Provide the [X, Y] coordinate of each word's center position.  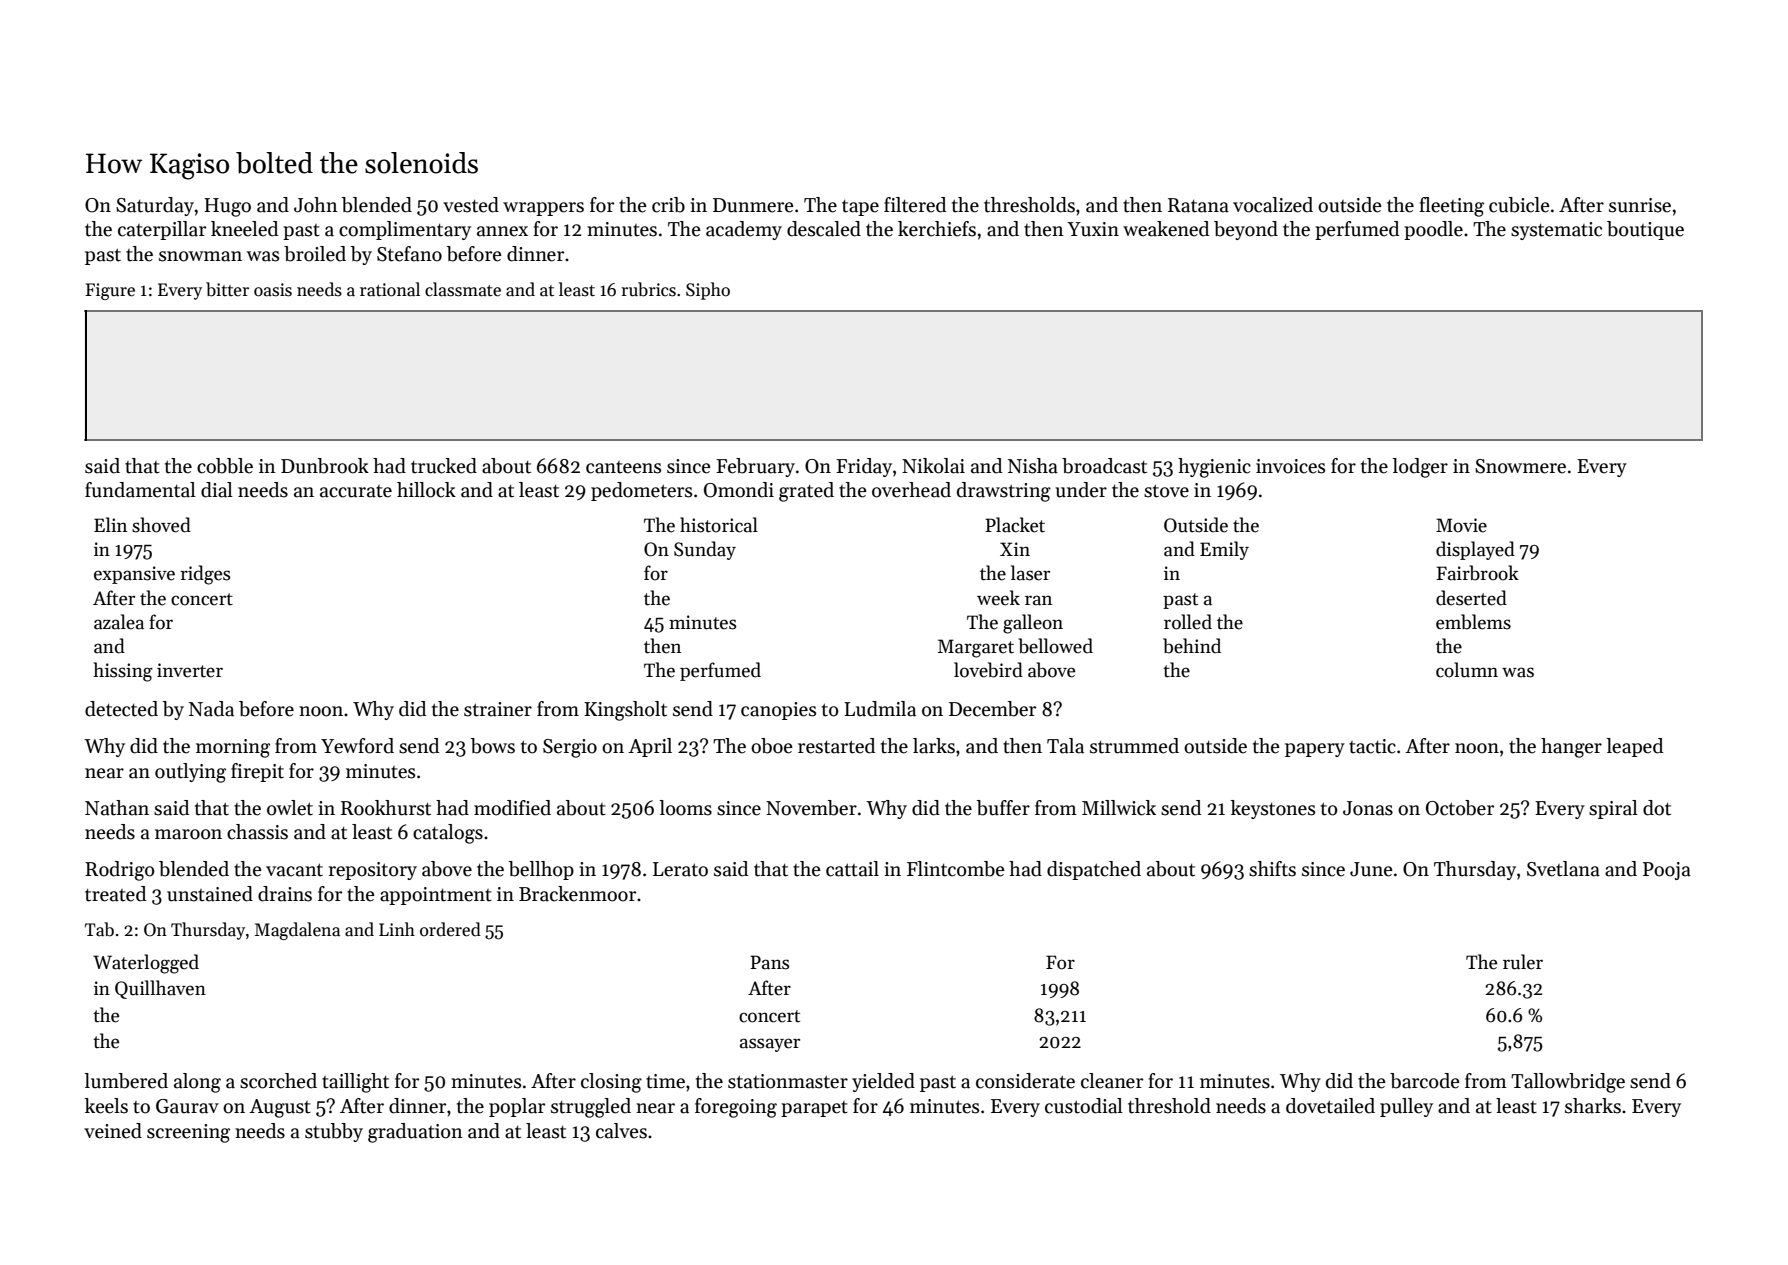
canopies [778, 711]
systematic [1556, 231]
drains [285, 894]
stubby [334, 1132]
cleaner [1112, 1081]
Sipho [708, 291]
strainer [498, 709]
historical [719, 525]
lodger [1420, 468]
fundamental [140, 490]
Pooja [1667, 871]
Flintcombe [956, 869]
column [1467, 670]
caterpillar [162, 230]
